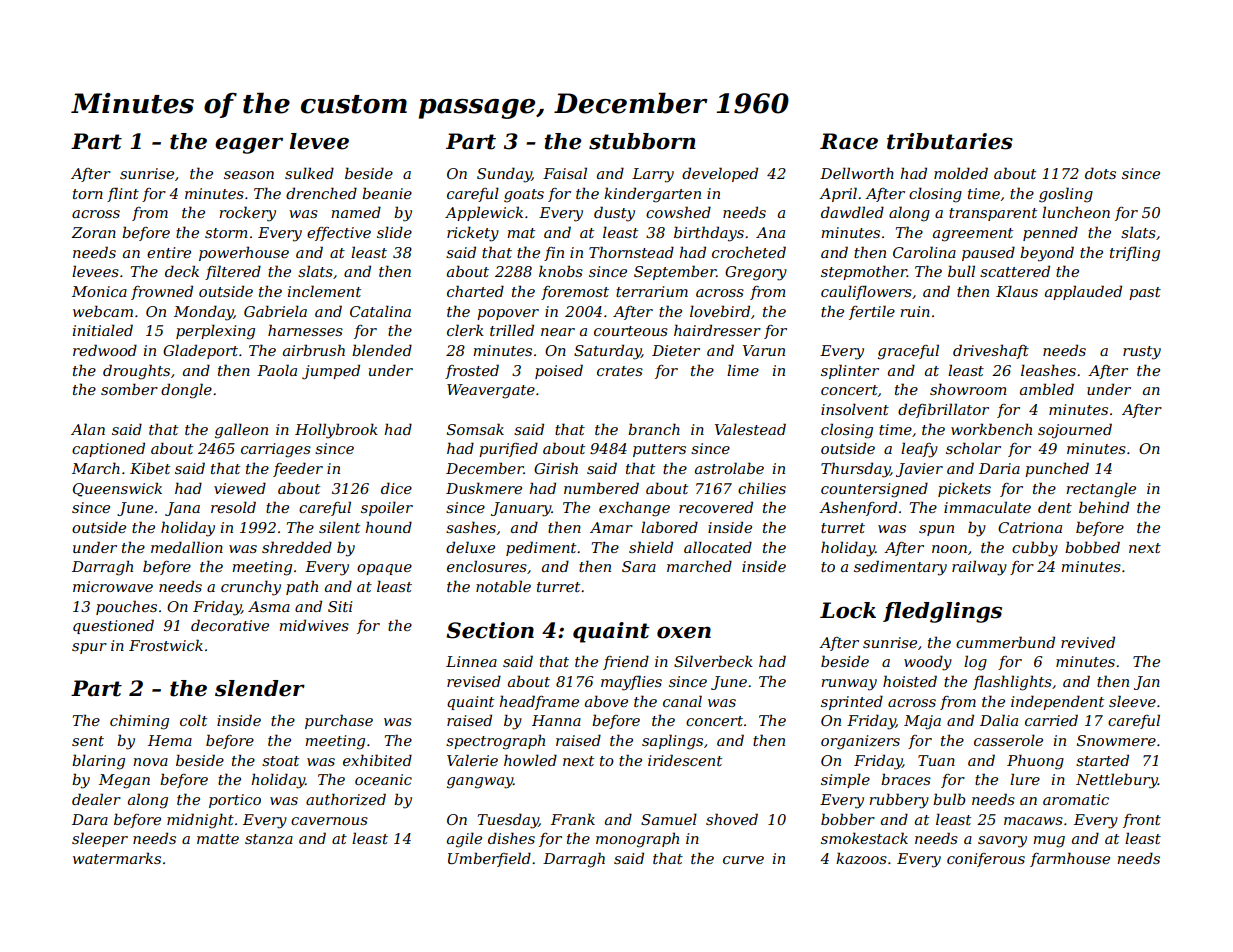  Describe the element at coordinates (1005, 642) in the screenshot. I see `cummerbund` at that location.
